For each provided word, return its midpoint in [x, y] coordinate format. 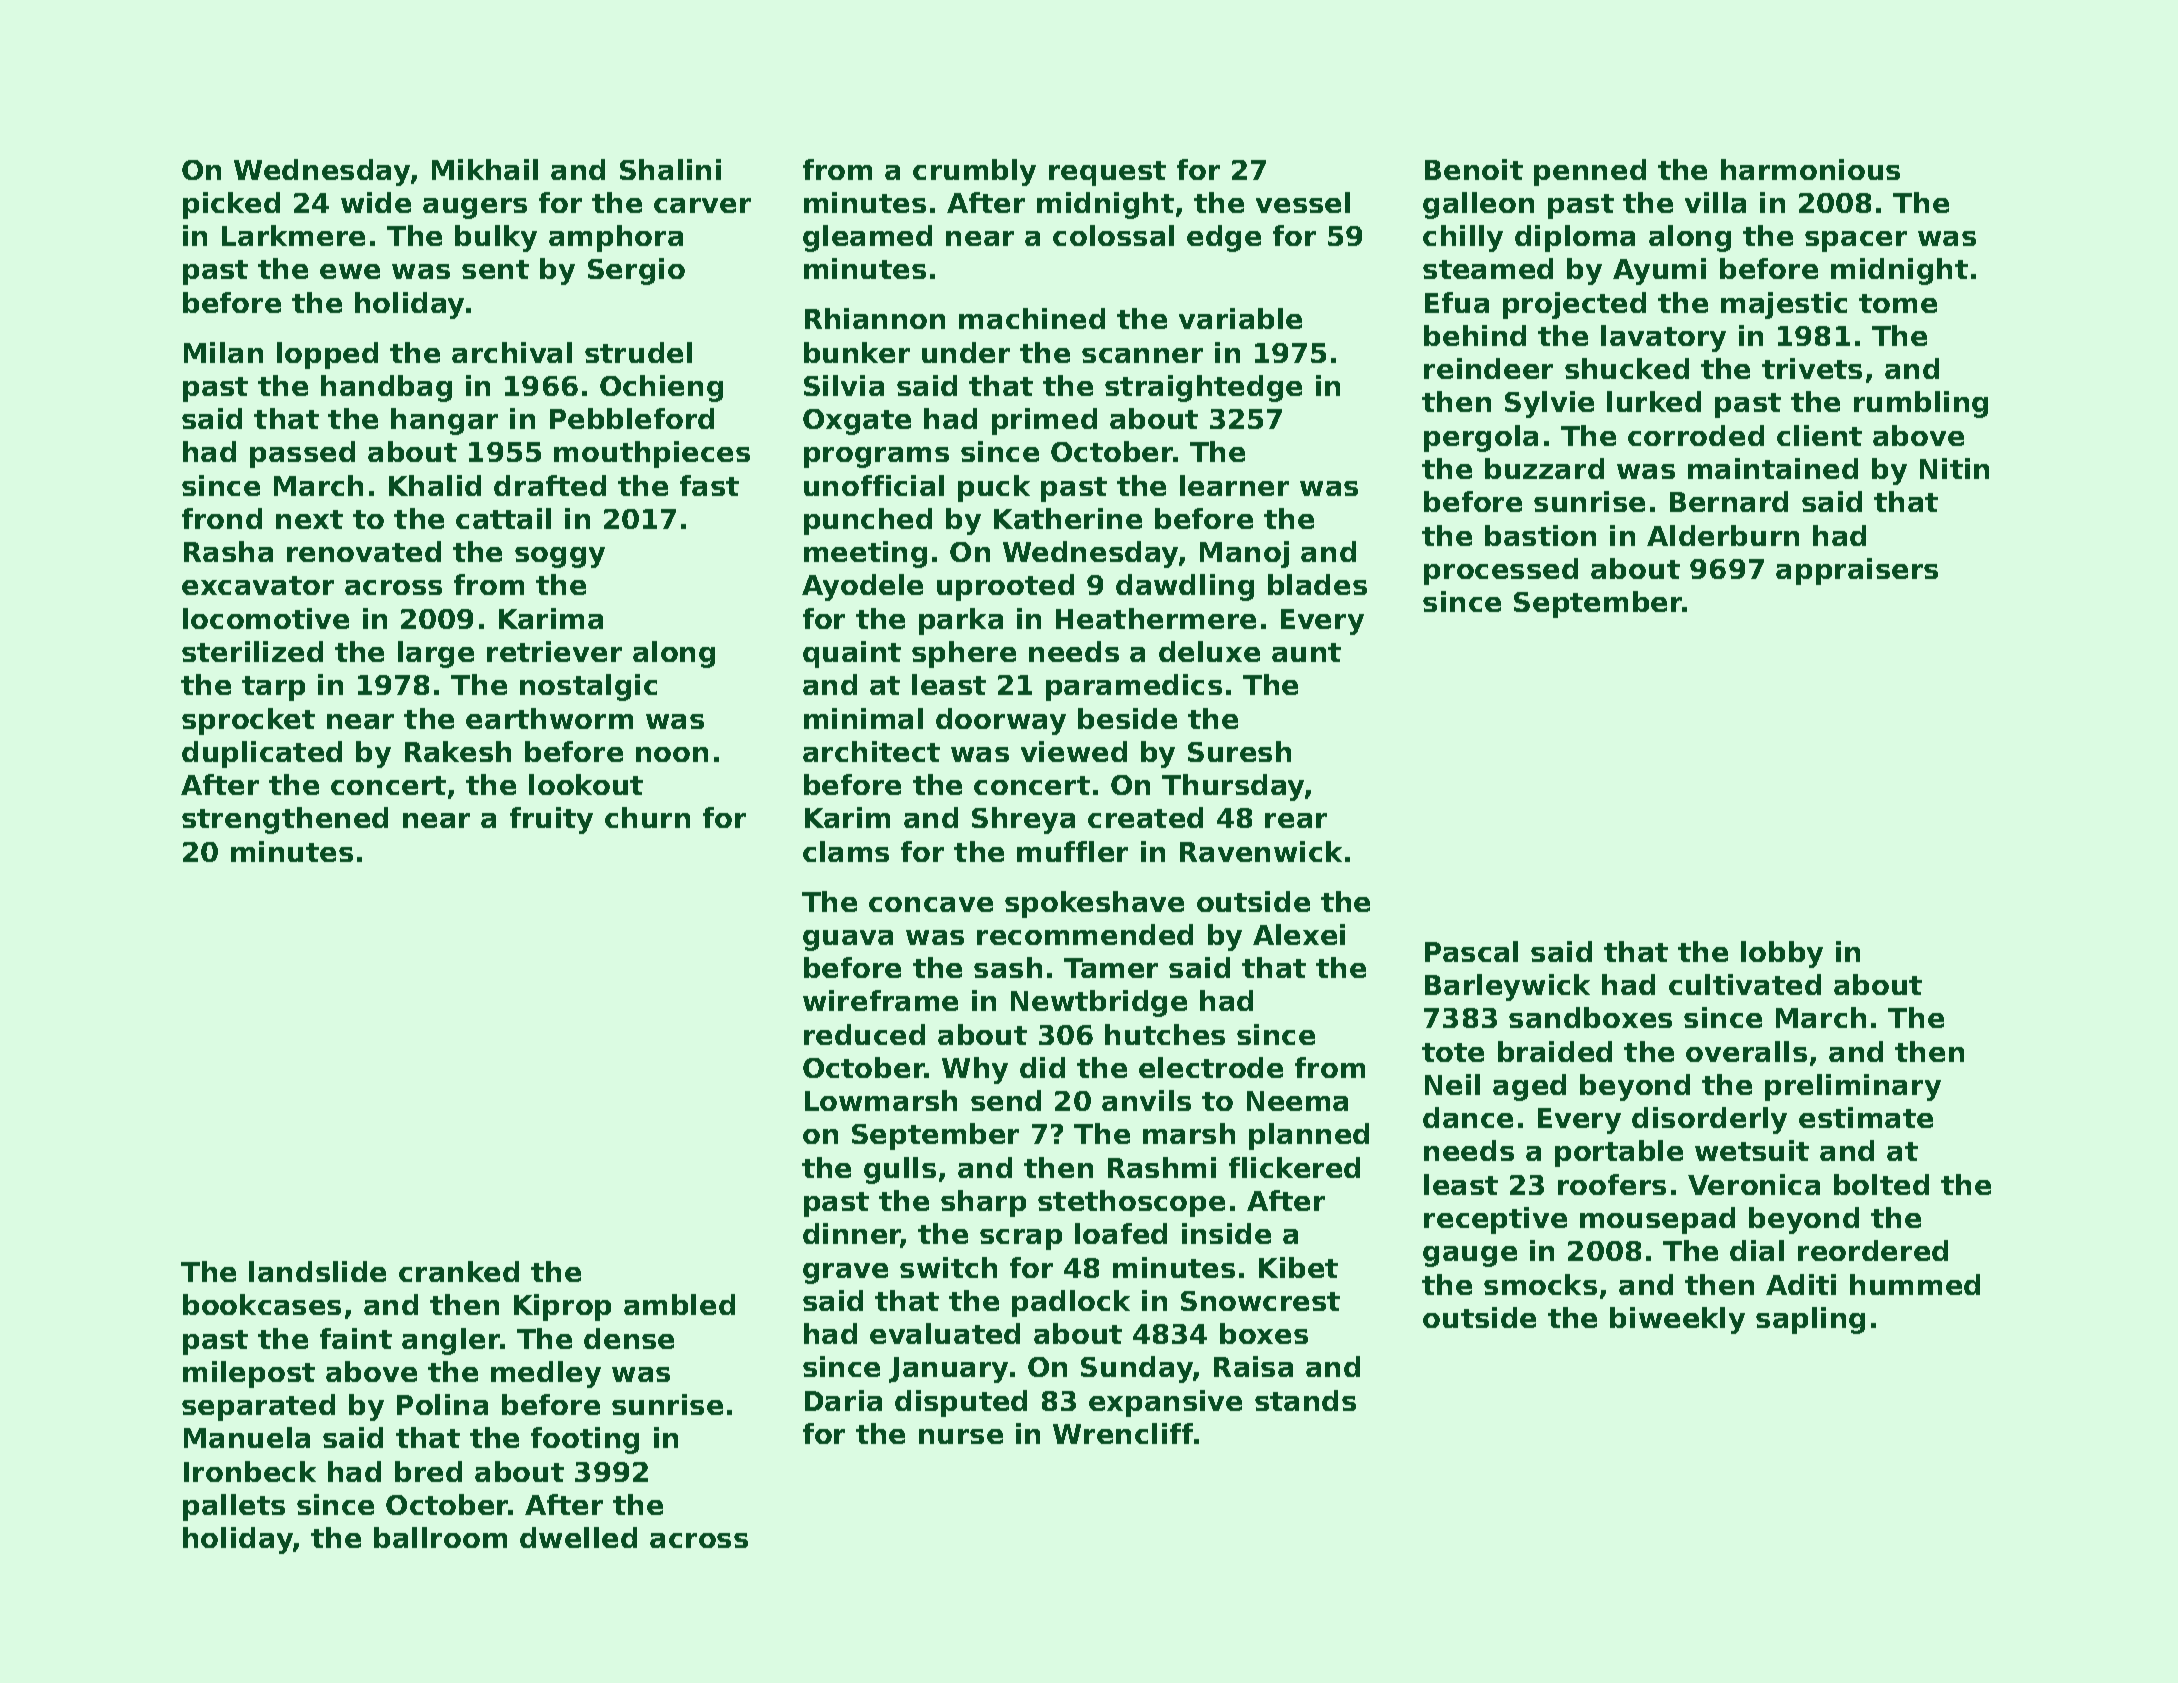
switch [948, 1267]
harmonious [1810, 169]
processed [1501, 571]
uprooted [1005, 587]
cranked [459, 1271]
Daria [843, 1400]
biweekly [1677, 1320]
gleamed [867, 238]
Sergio [636, 271]
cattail [503, 518]
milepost [249, 1374]
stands [1305, 1400]
